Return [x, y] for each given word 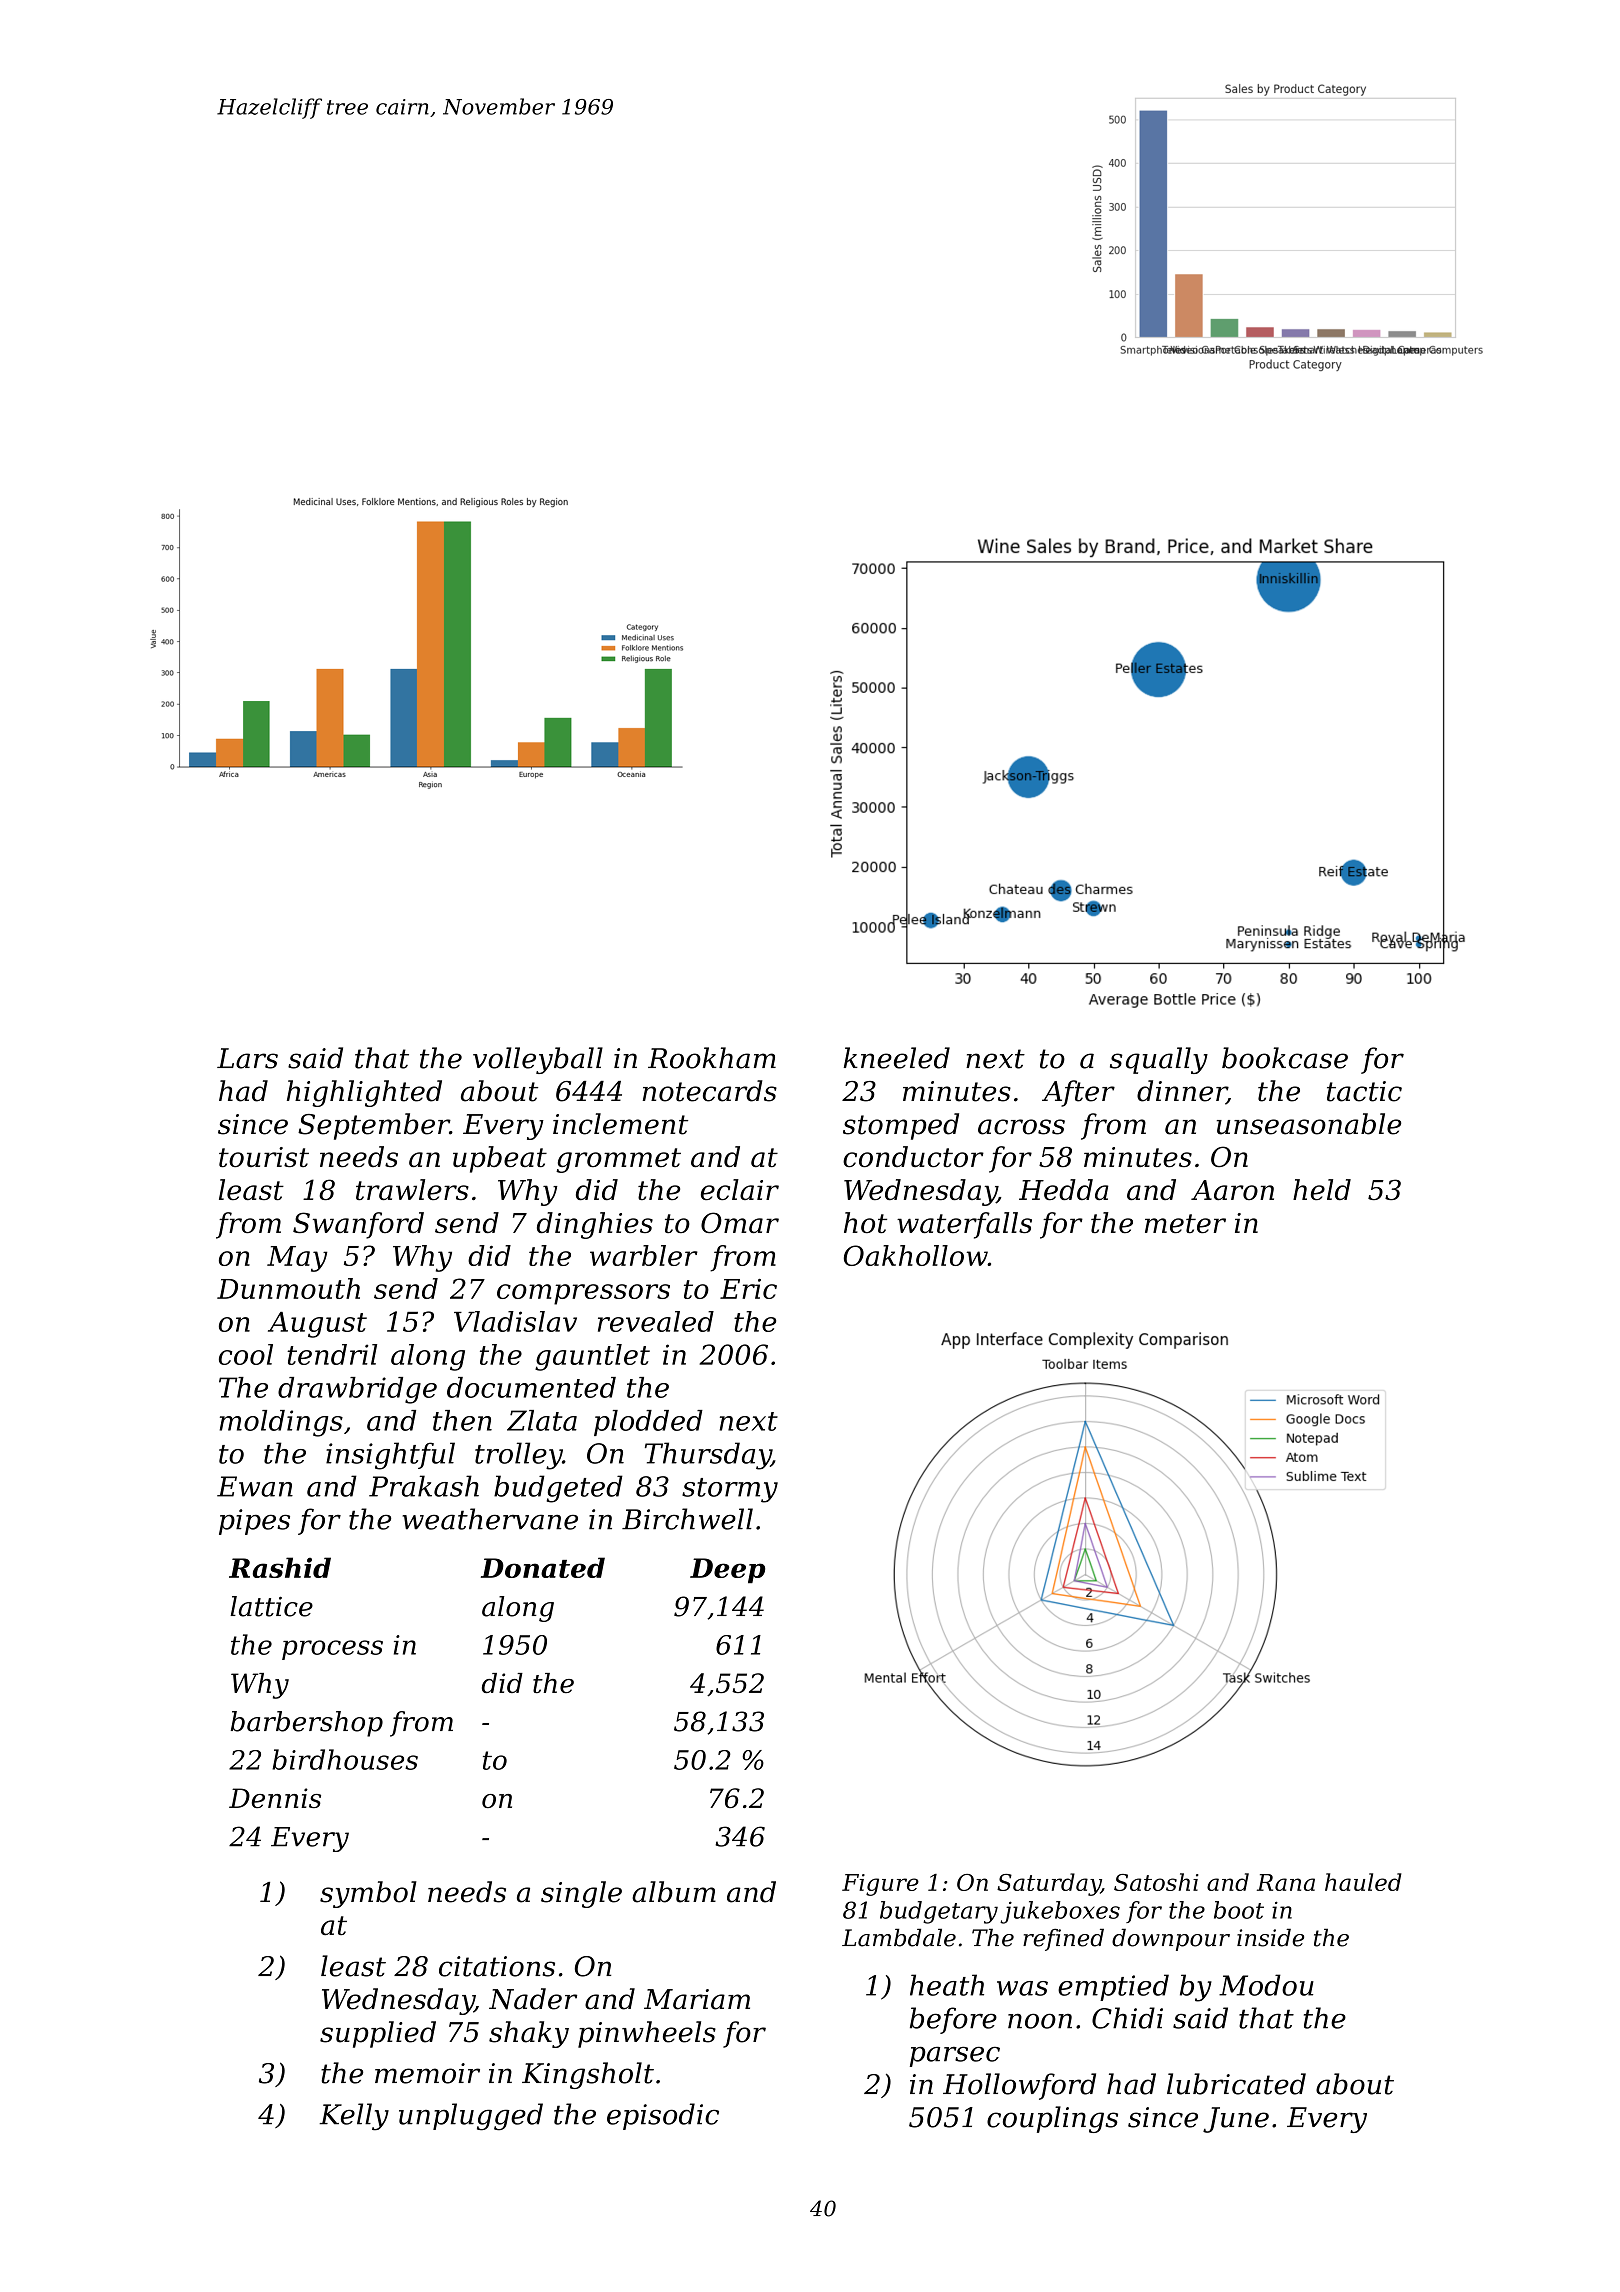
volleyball [538, 1060]
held [1322, 1189]
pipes [254, 1522]
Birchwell [687, 1519]
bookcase [1285, 1058]
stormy [730, 1490]
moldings [281, 1423]
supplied [378, 2034]
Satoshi [1156, 1882]
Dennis [275, 1798]
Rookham [712, 1058]
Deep [727, 1570]
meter [1185, 1223]
